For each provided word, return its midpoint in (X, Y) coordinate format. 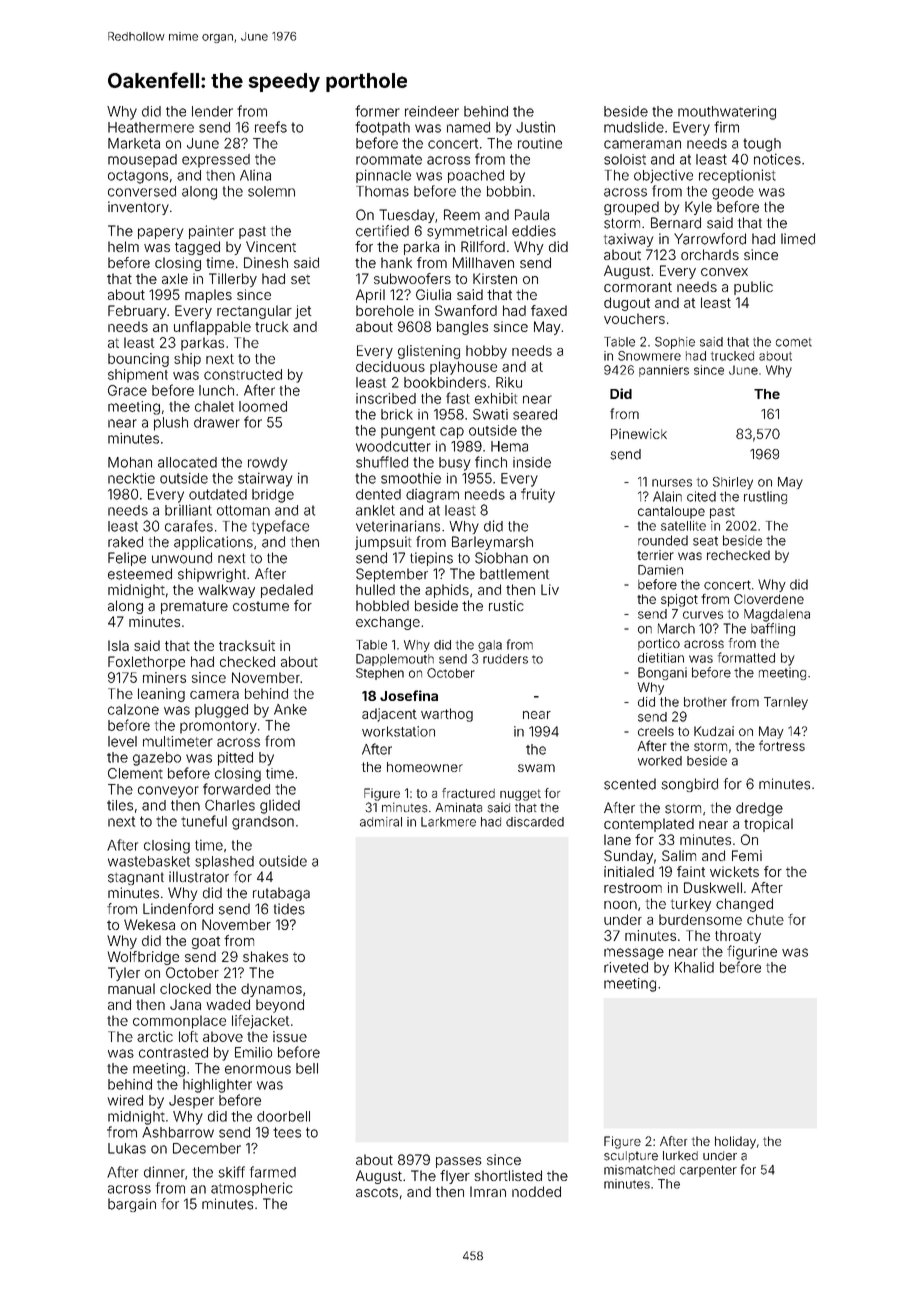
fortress (782, 745)
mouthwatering (727, 113)
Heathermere (151, 127)
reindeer (432, 111)
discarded (535, 822)
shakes (265, 956)
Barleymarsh (492, 543)
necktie (131, 478)
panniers (664, 371)
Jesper (191, 1102)
